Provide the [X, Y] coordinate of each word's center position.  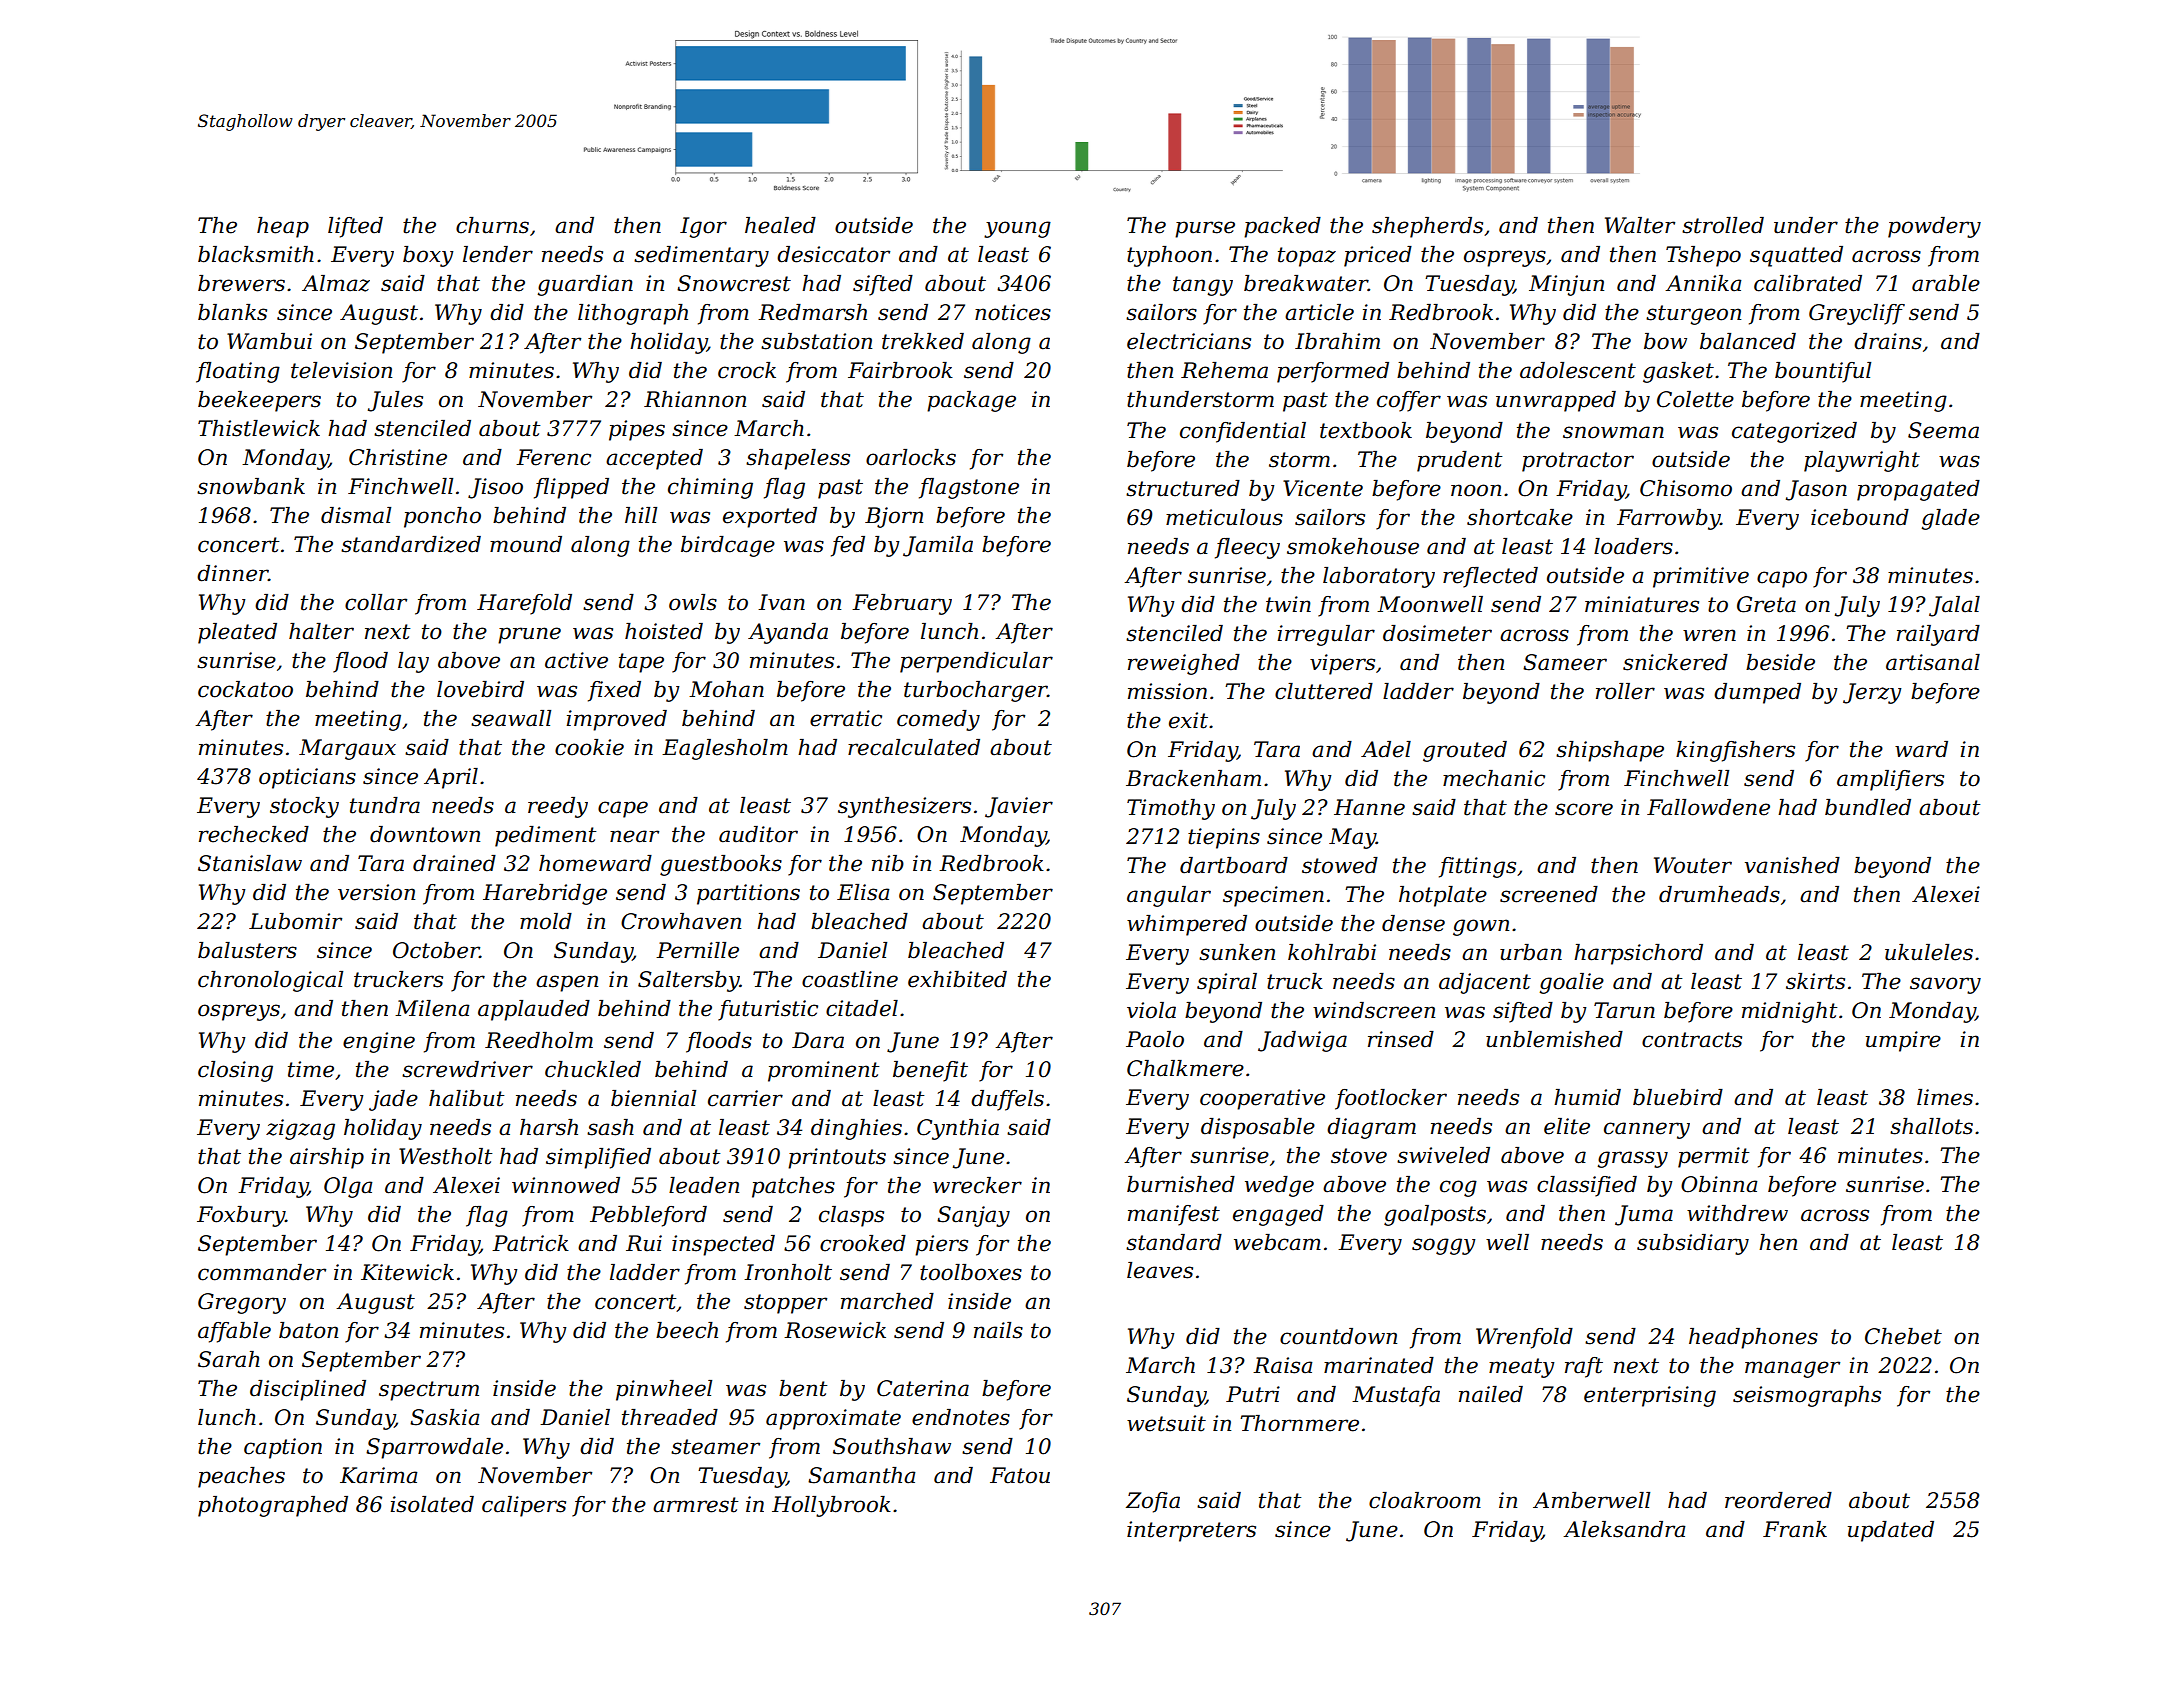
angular [1169, 896]
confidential [1243, 432]
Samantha [862, 1475]
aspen [567, 983]
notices [1013, 312]
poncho [442, 517]
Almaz [336, 283]
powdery [1934, 227]
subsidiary [1693, 1244]
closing [235, 1071]
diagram [1371, 1128]
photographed [273, 1506]
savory [1945, 985]
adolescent [1578, 370]
